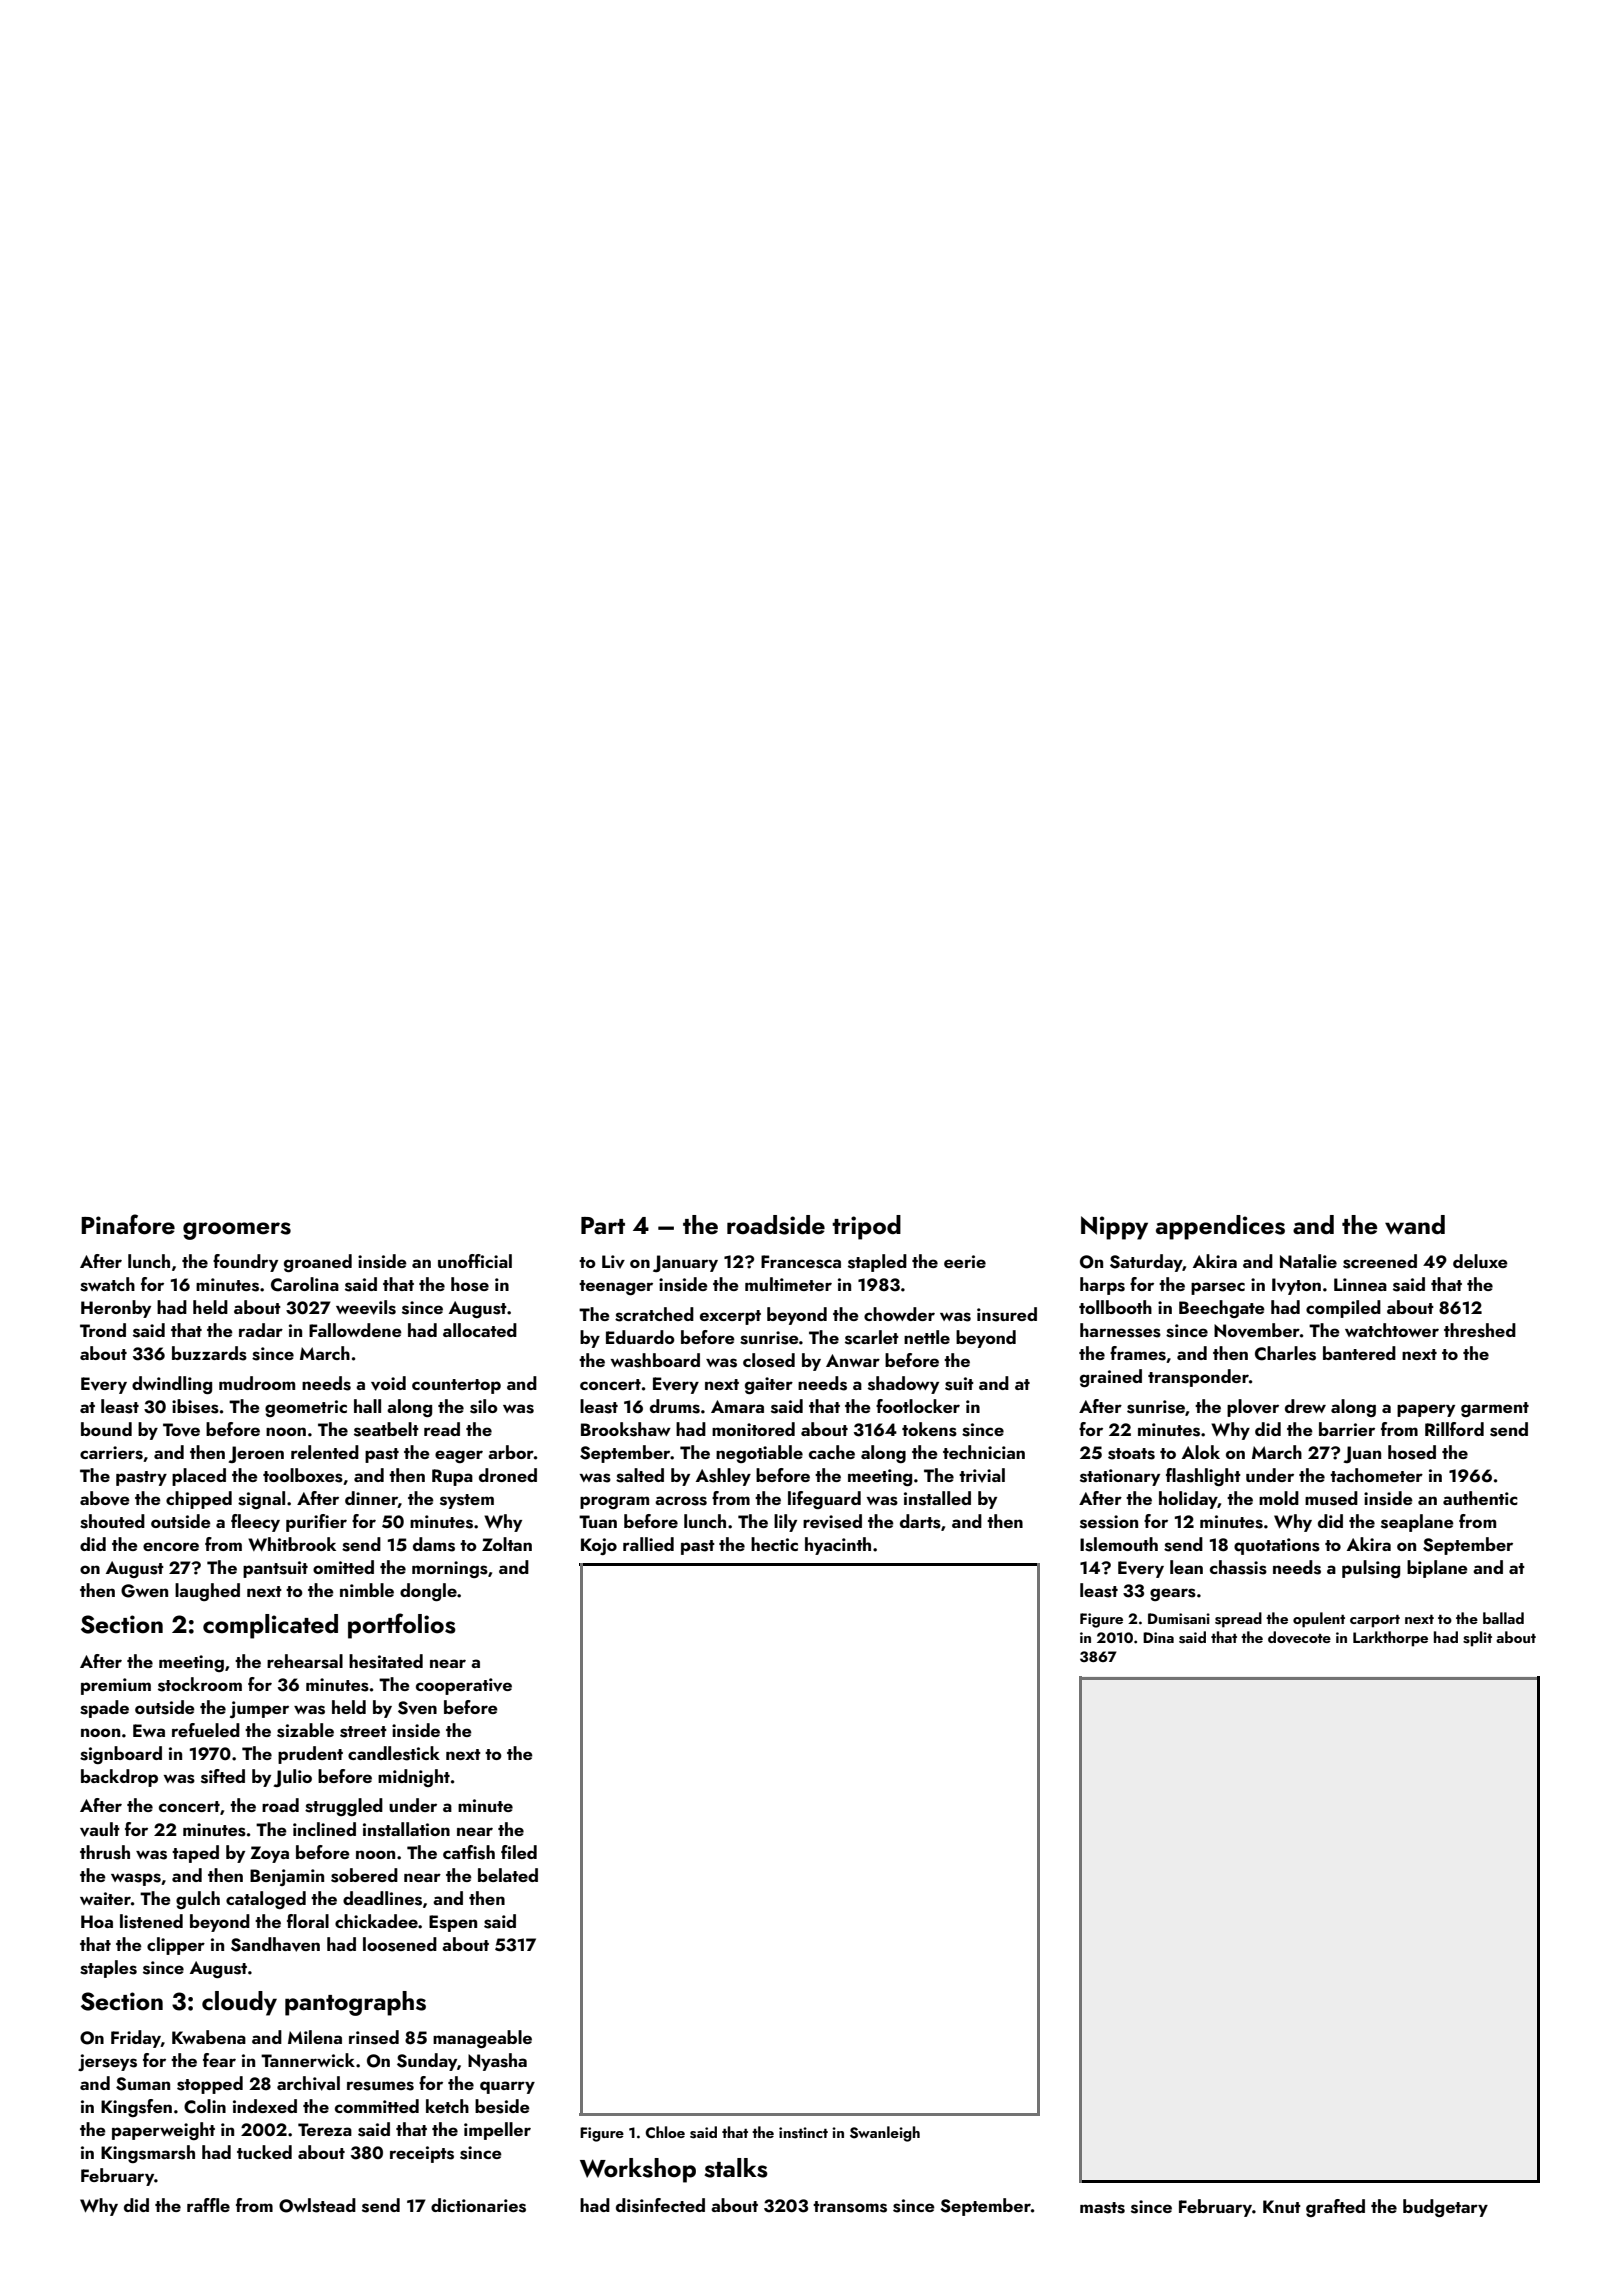  I want to click on split, so click(1477, 1639).
